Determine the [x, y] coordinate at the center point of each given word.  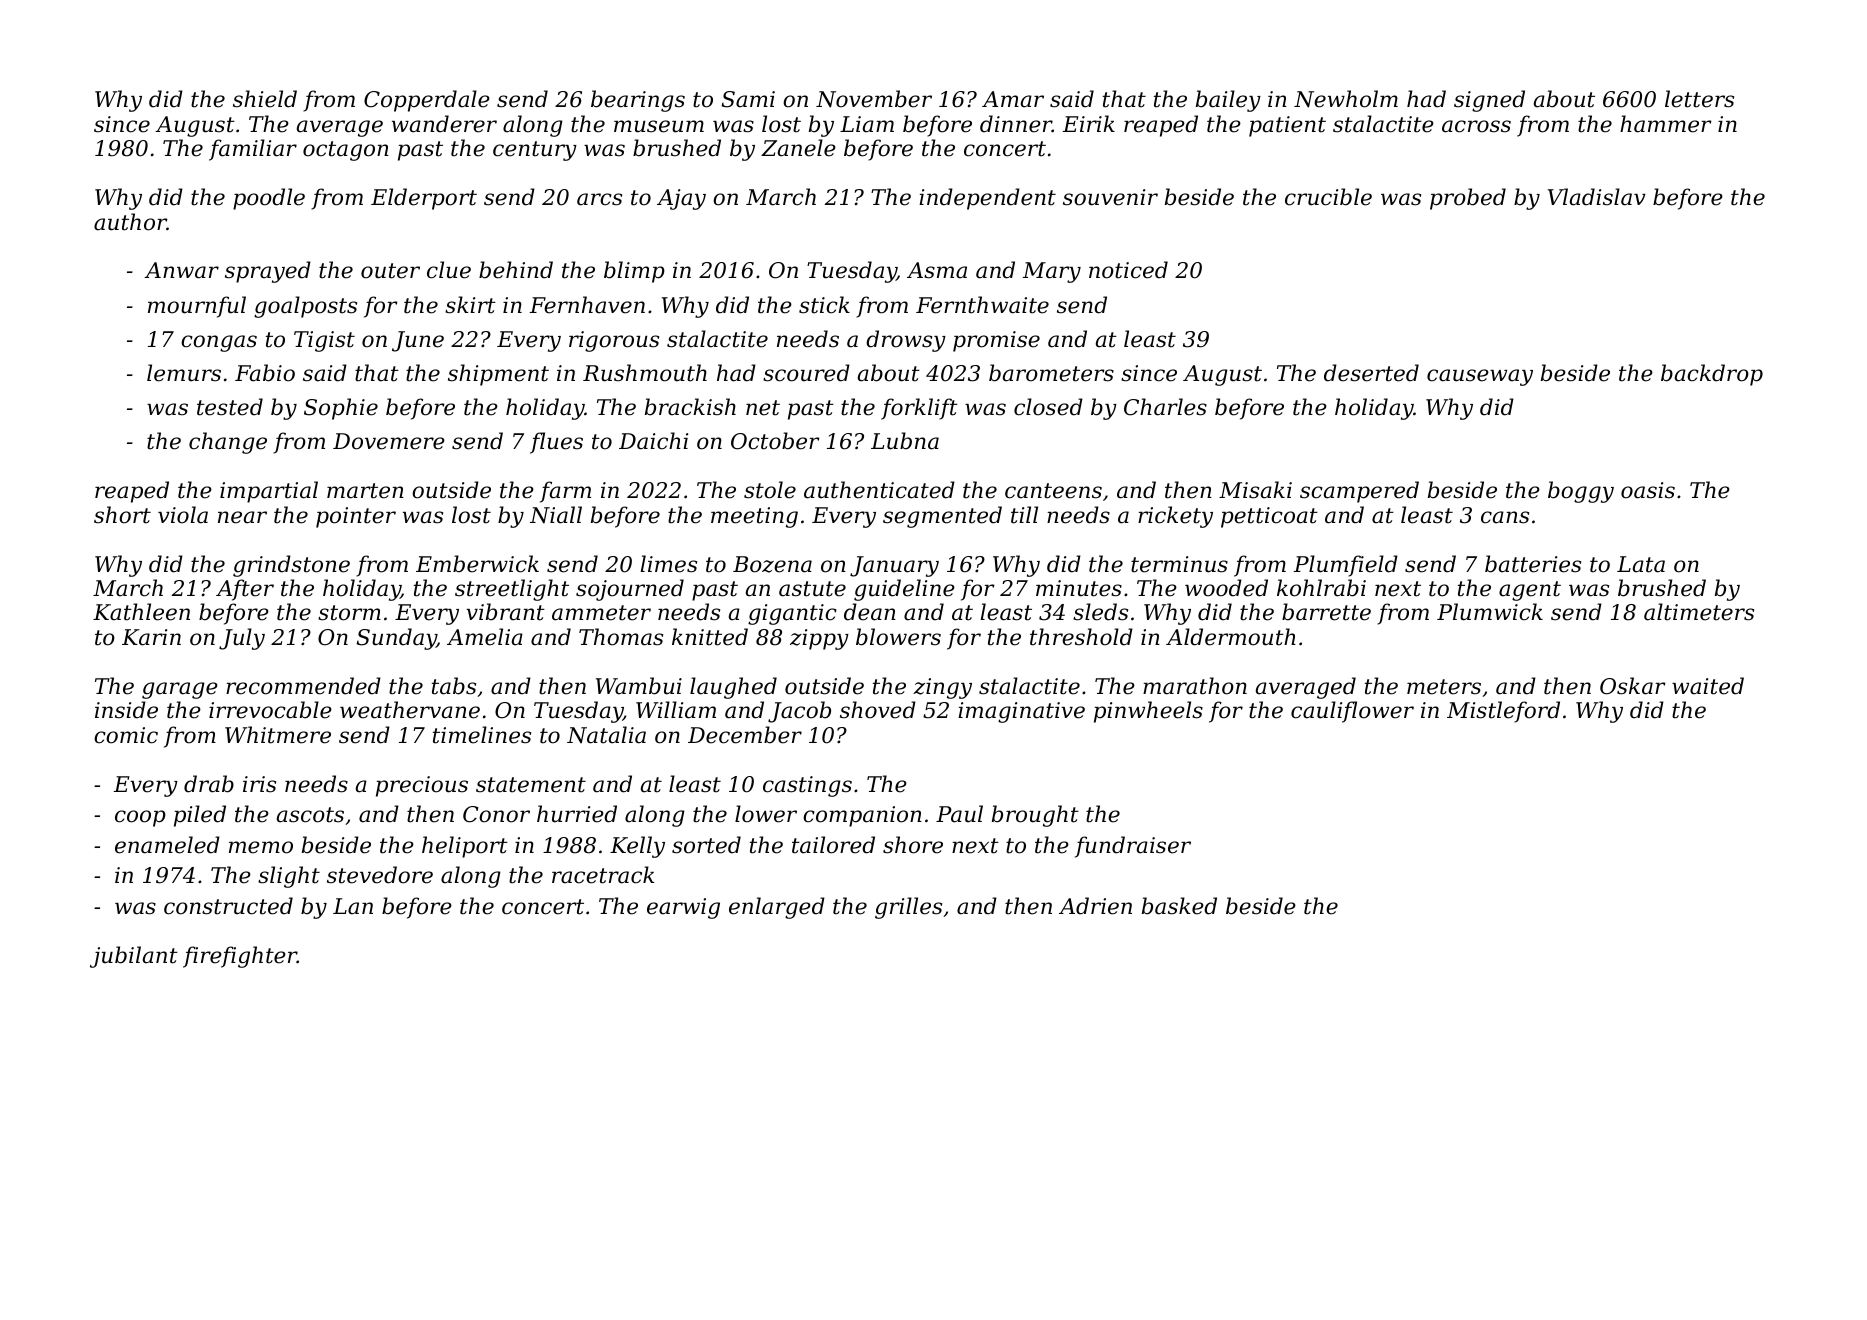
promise [996, 341]
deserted [1371, 373]
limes [668, 564]
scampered [1359, 492]
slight [289, 877]
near [242, 517]
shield [265, 99]
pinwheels [1148, 712]
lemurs [184, 373]
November [874, 99]
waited [1708, 686]
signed [1489, 101]
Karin [151, 637]
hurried [577, 814]
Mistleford [1503, 712]
